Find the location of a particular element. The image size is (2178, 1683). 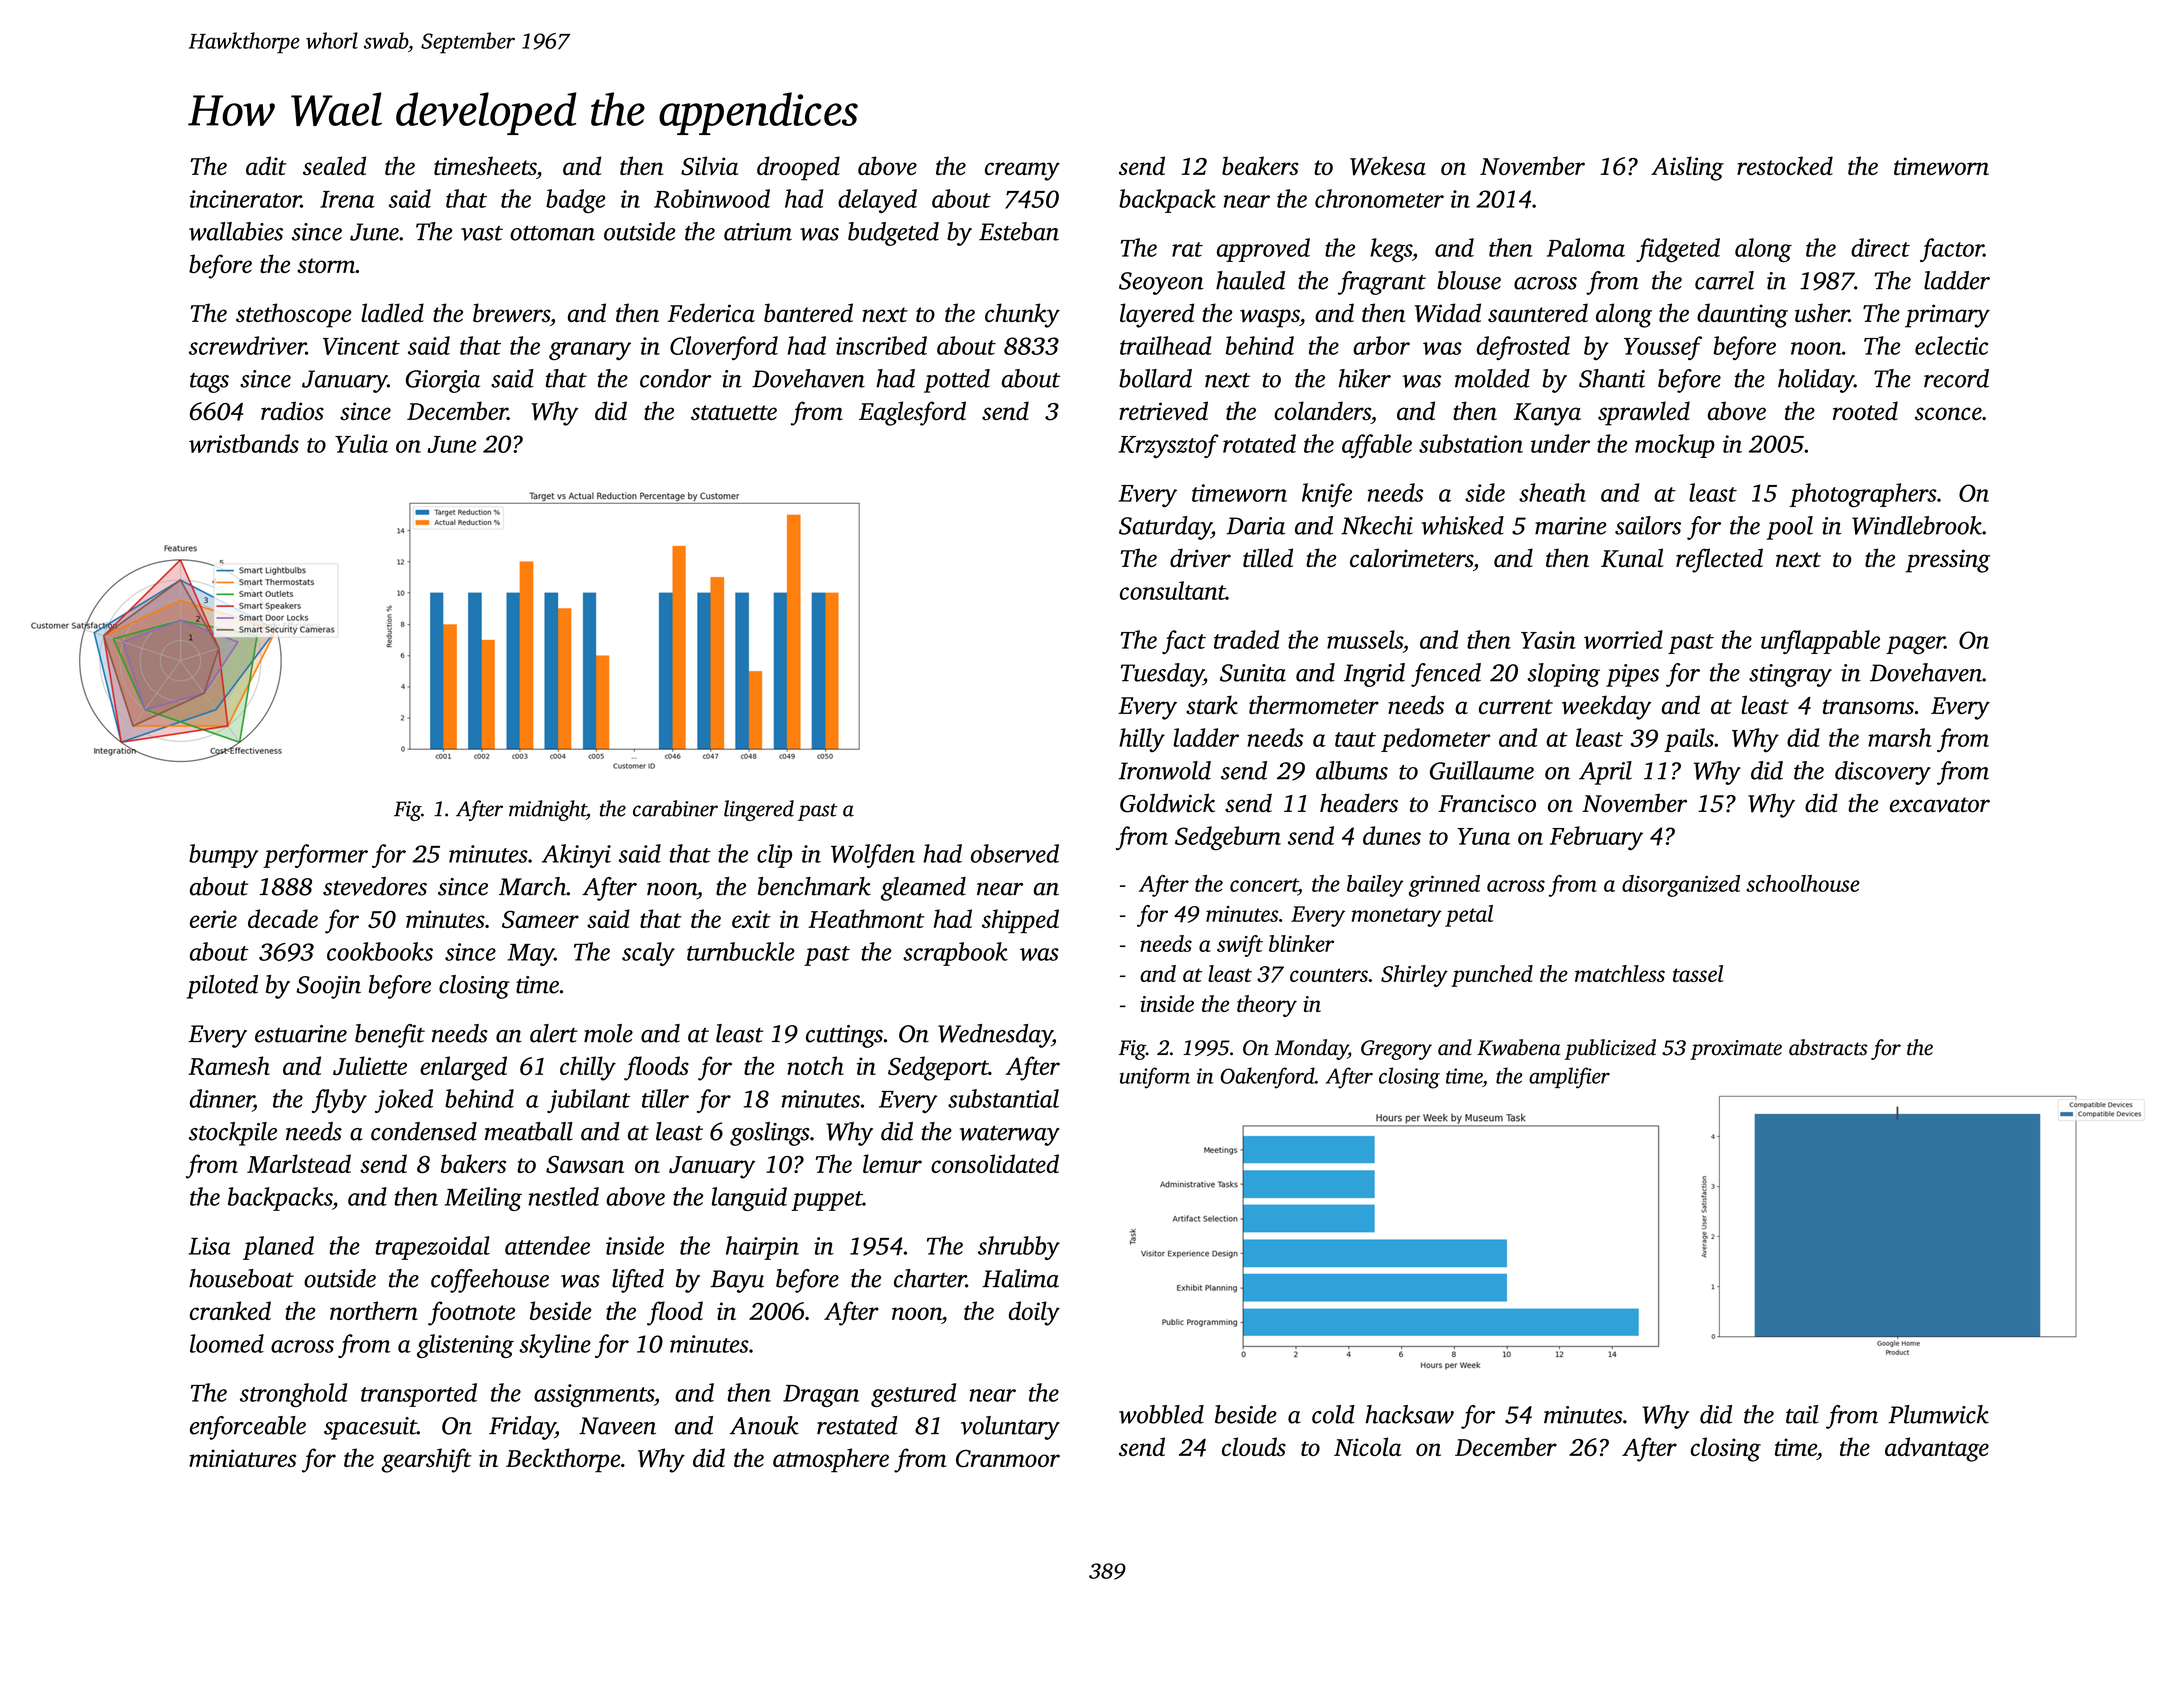

Aisling is located at coordinates (1687, 168).
